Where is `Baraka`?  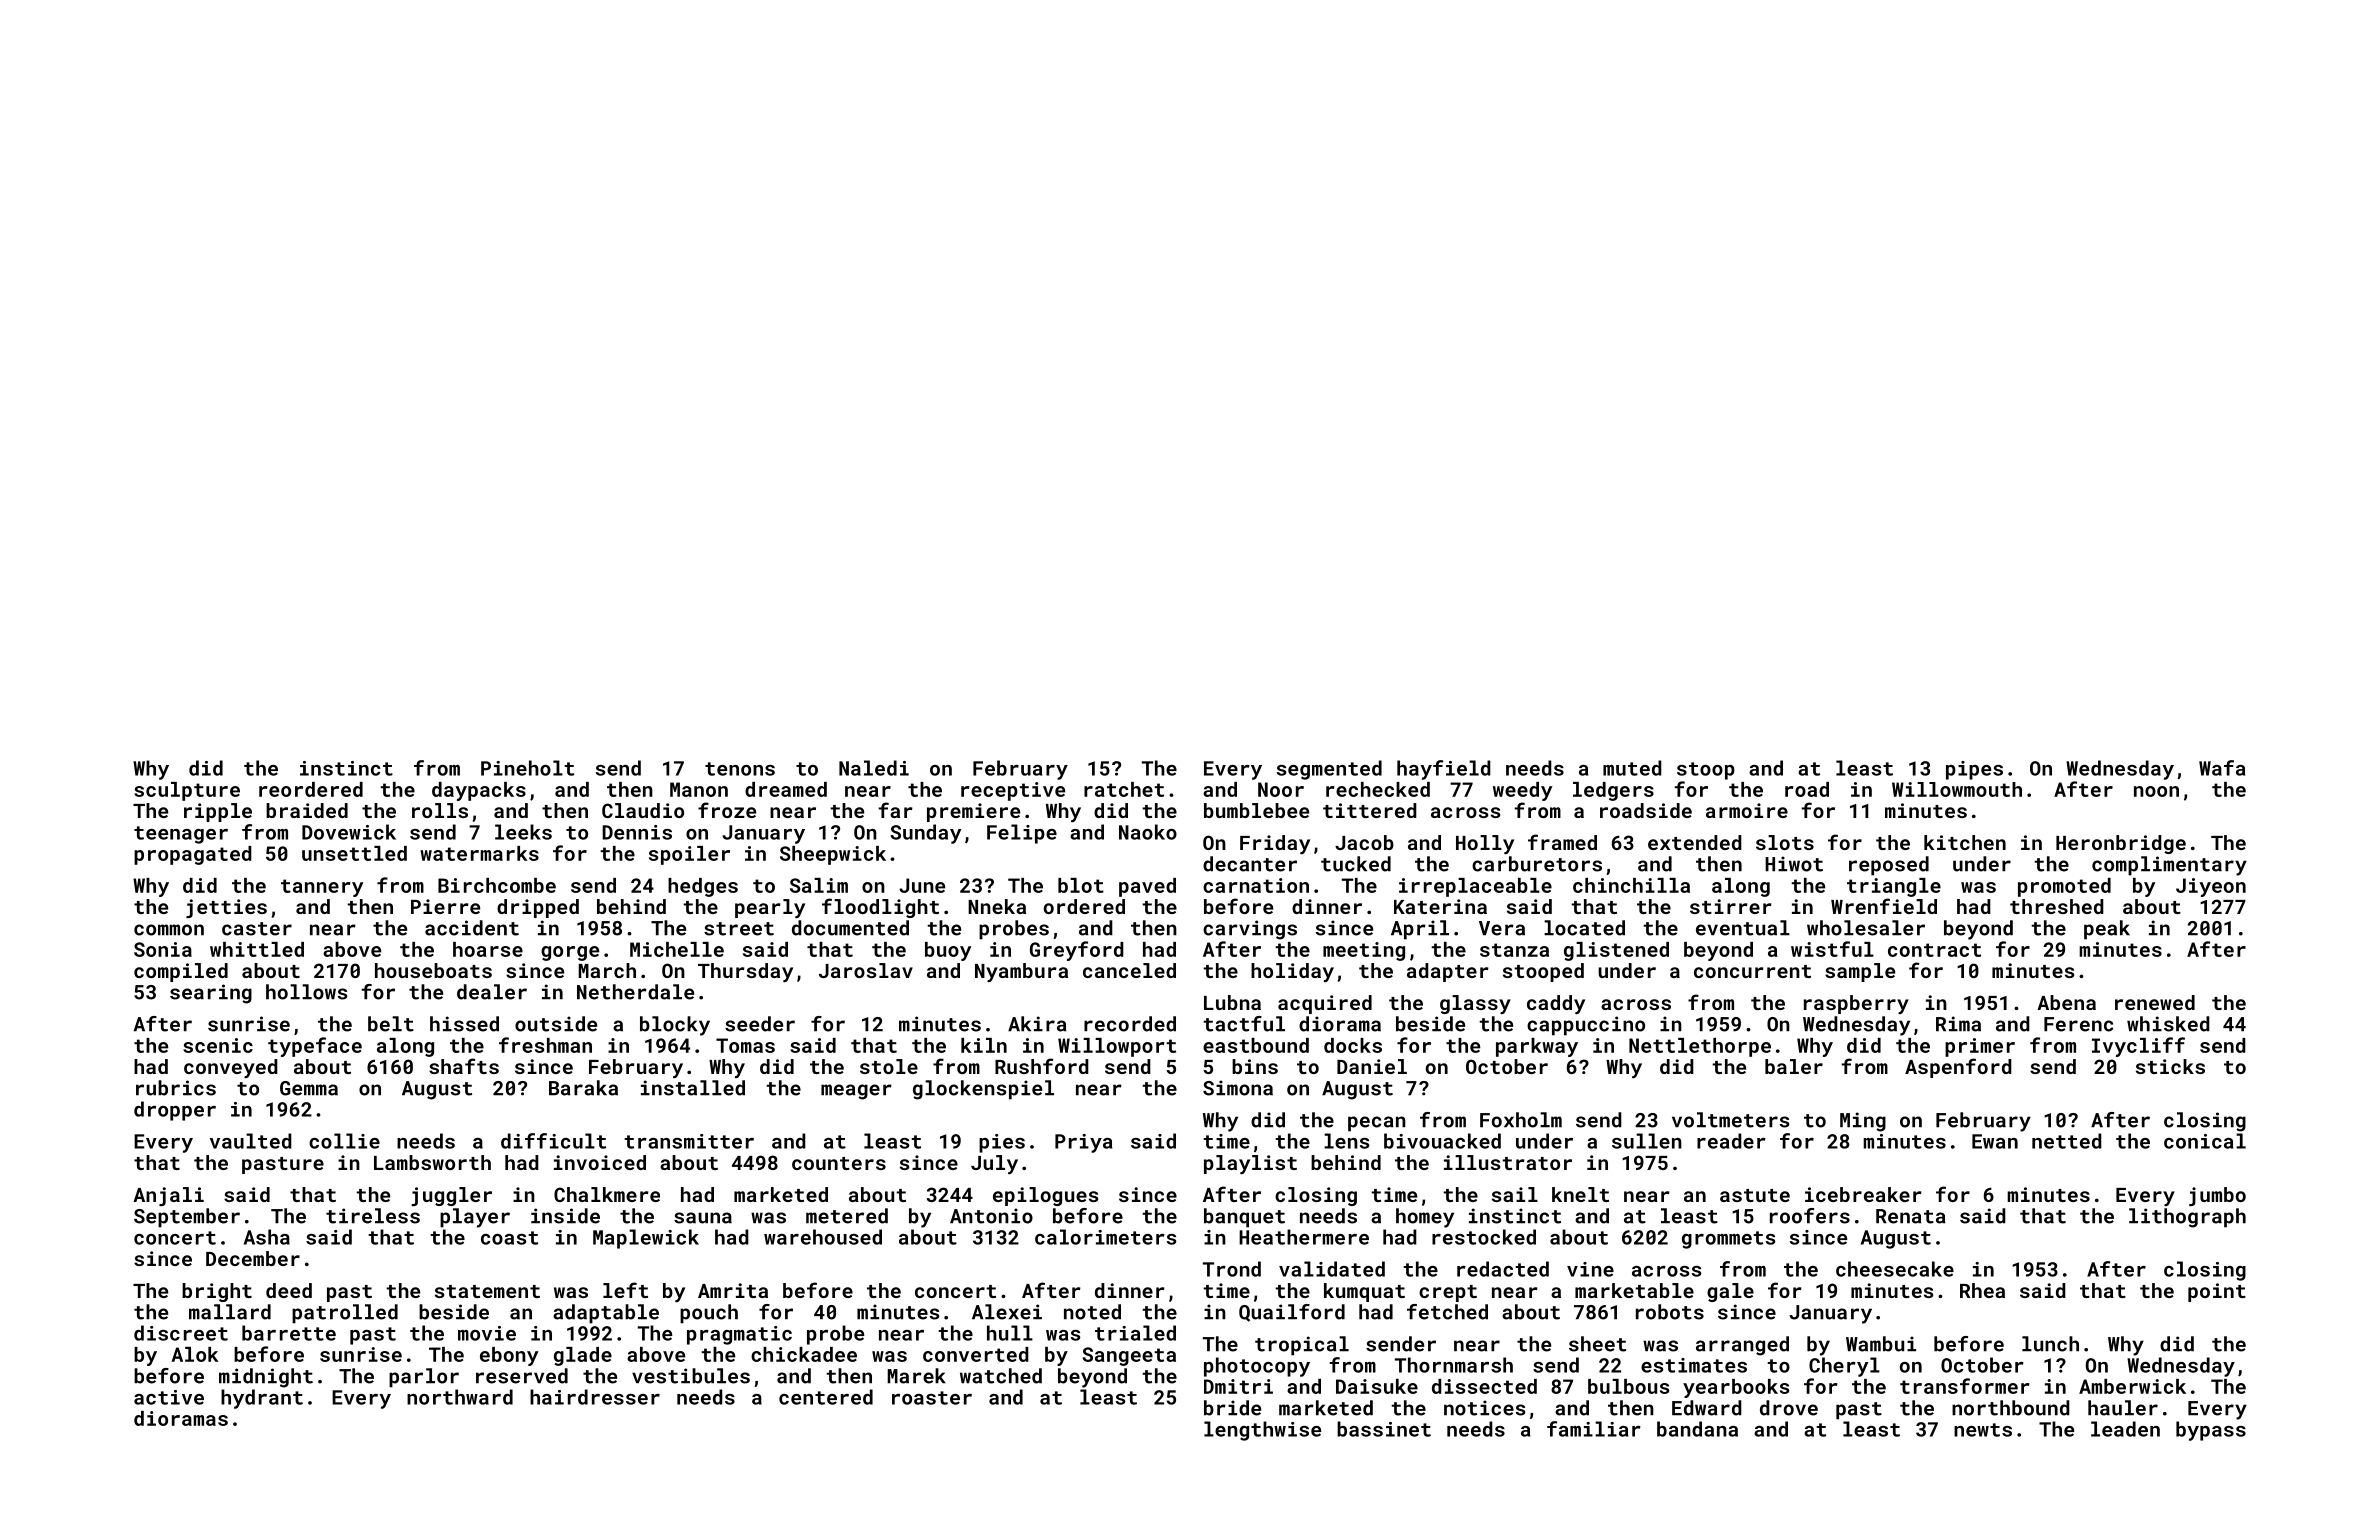 Baraka is located at coordinates (583, 1088).
